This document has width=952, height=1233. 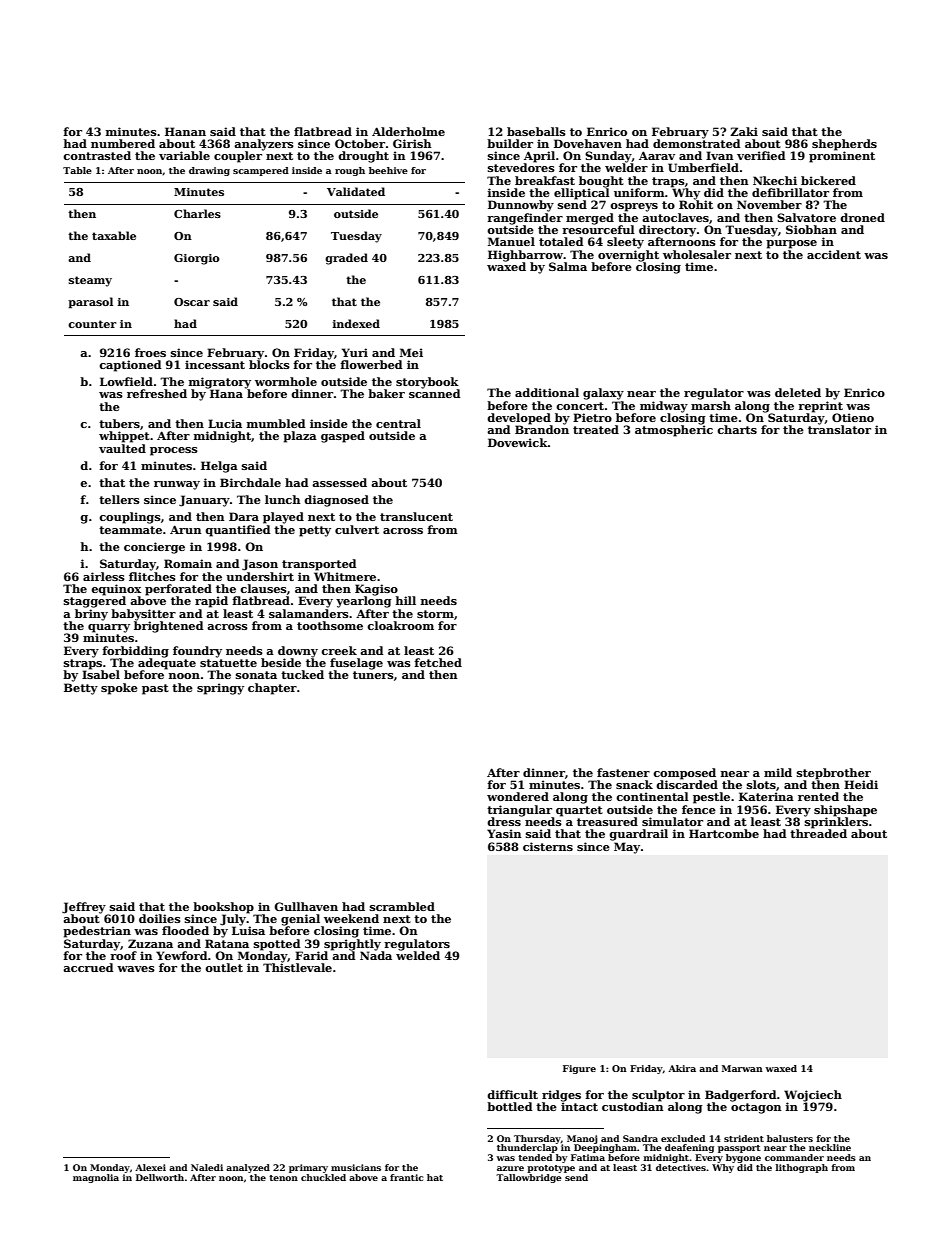 I want to click on bookshop, so click(x=223, y=908).
